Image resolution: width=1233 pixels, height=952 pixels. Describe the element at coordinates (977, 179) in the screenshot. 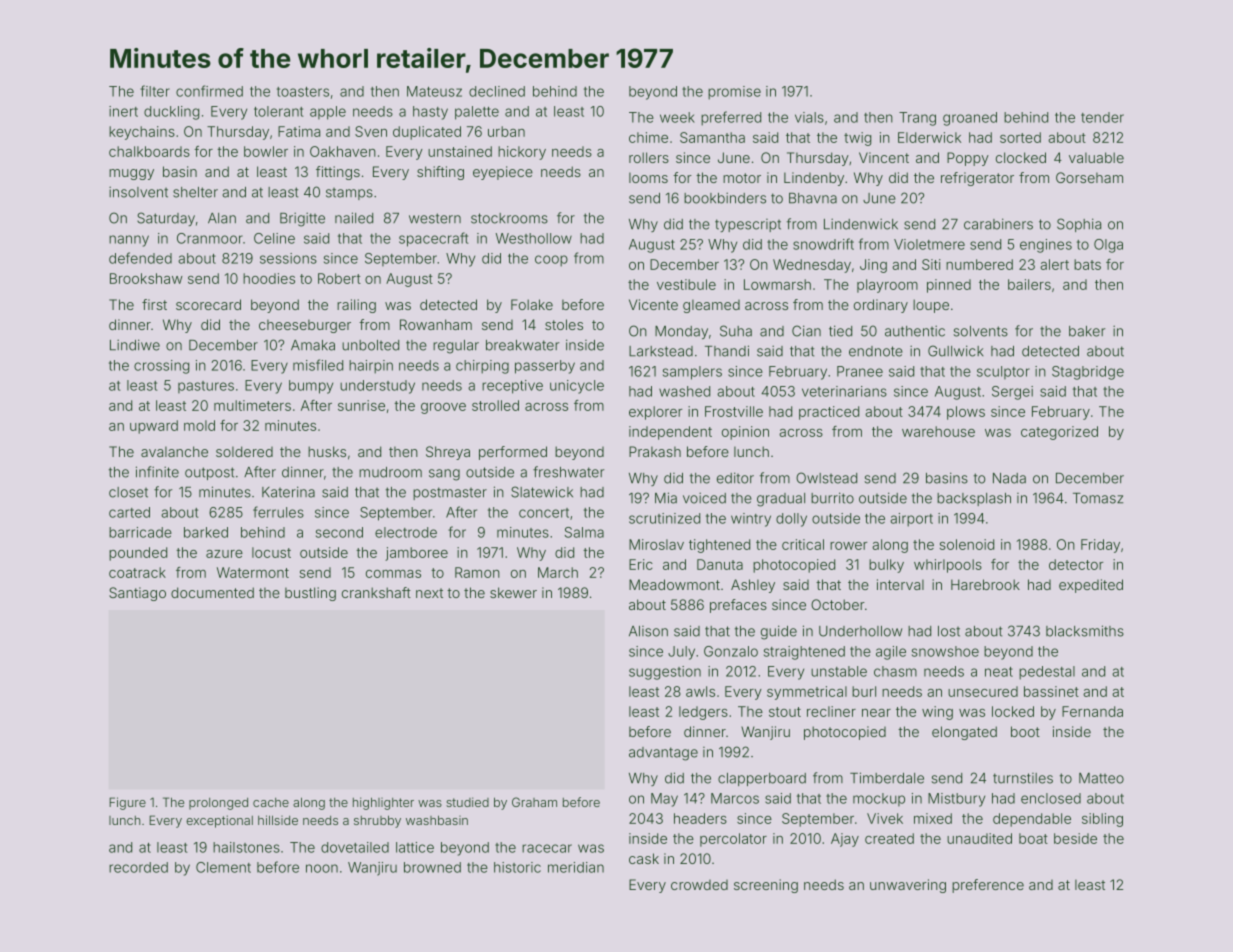

I see `refrigerator` at that location.
